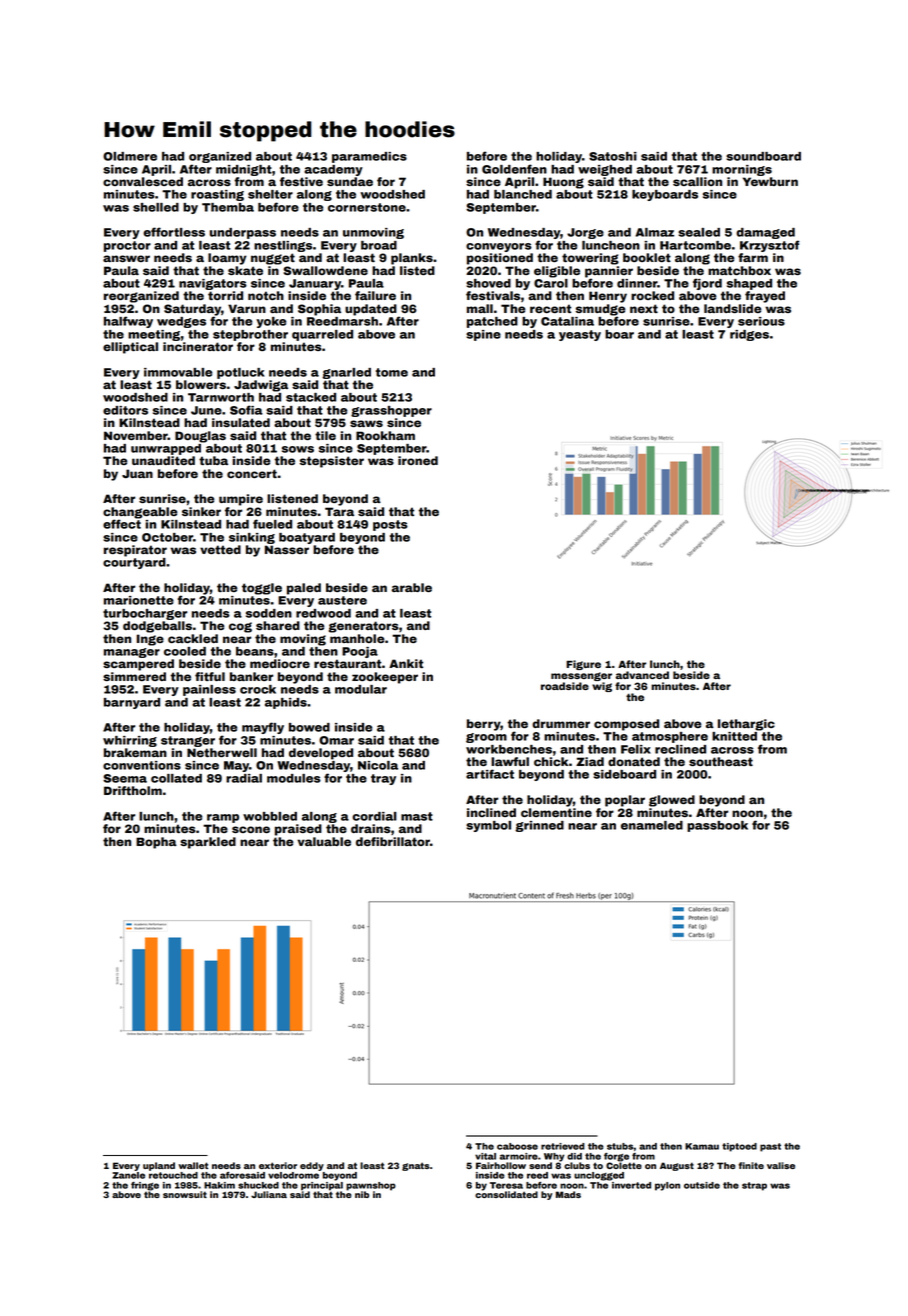  I want to click on posts, so click(390, 525).
